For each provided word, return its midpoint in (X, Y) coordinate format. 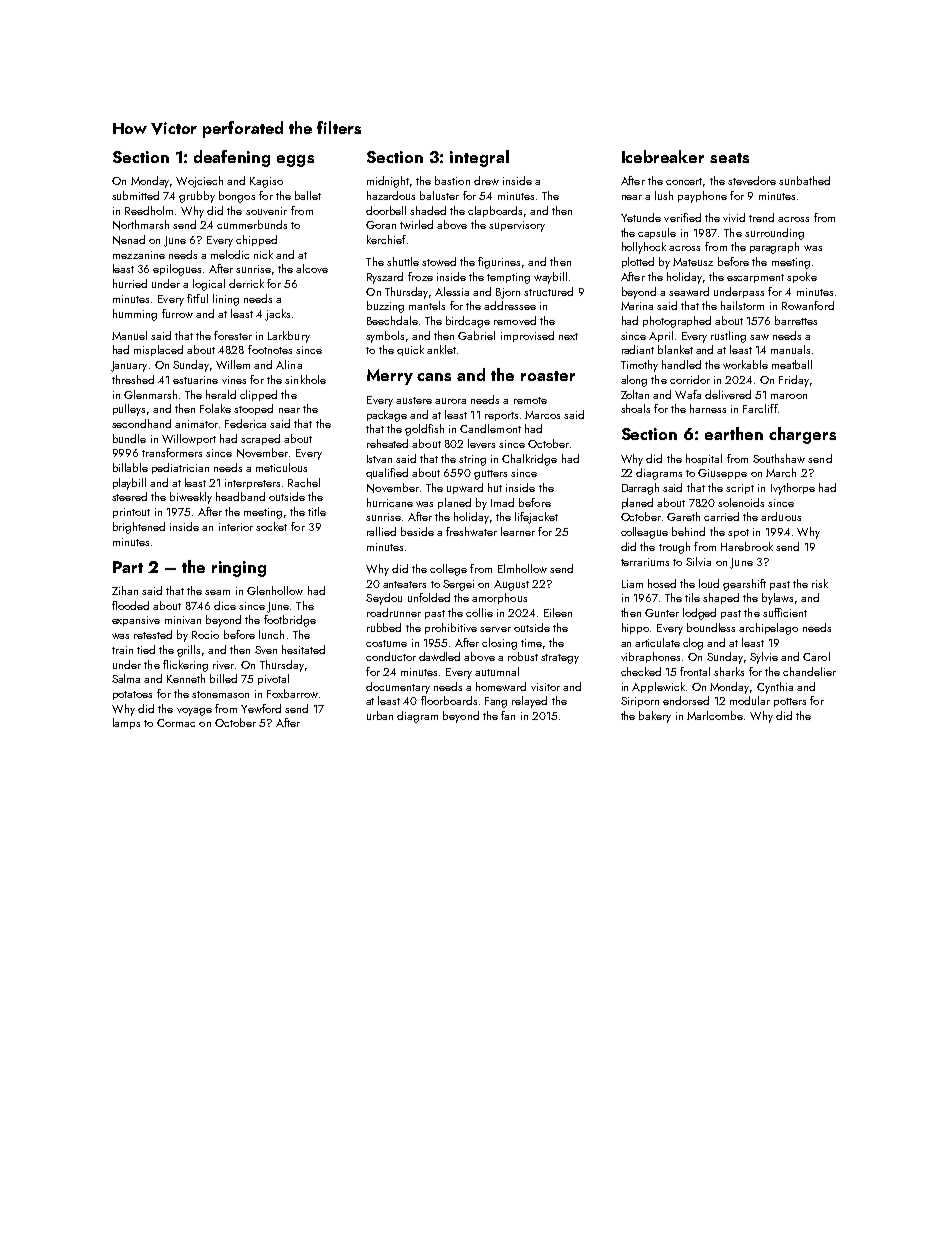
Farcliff (760, 408)
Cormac (176, 723)
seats (729, 158)
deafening (232, 158)
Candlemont (490, 428)
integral (479, 158)
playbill (129, 484)
